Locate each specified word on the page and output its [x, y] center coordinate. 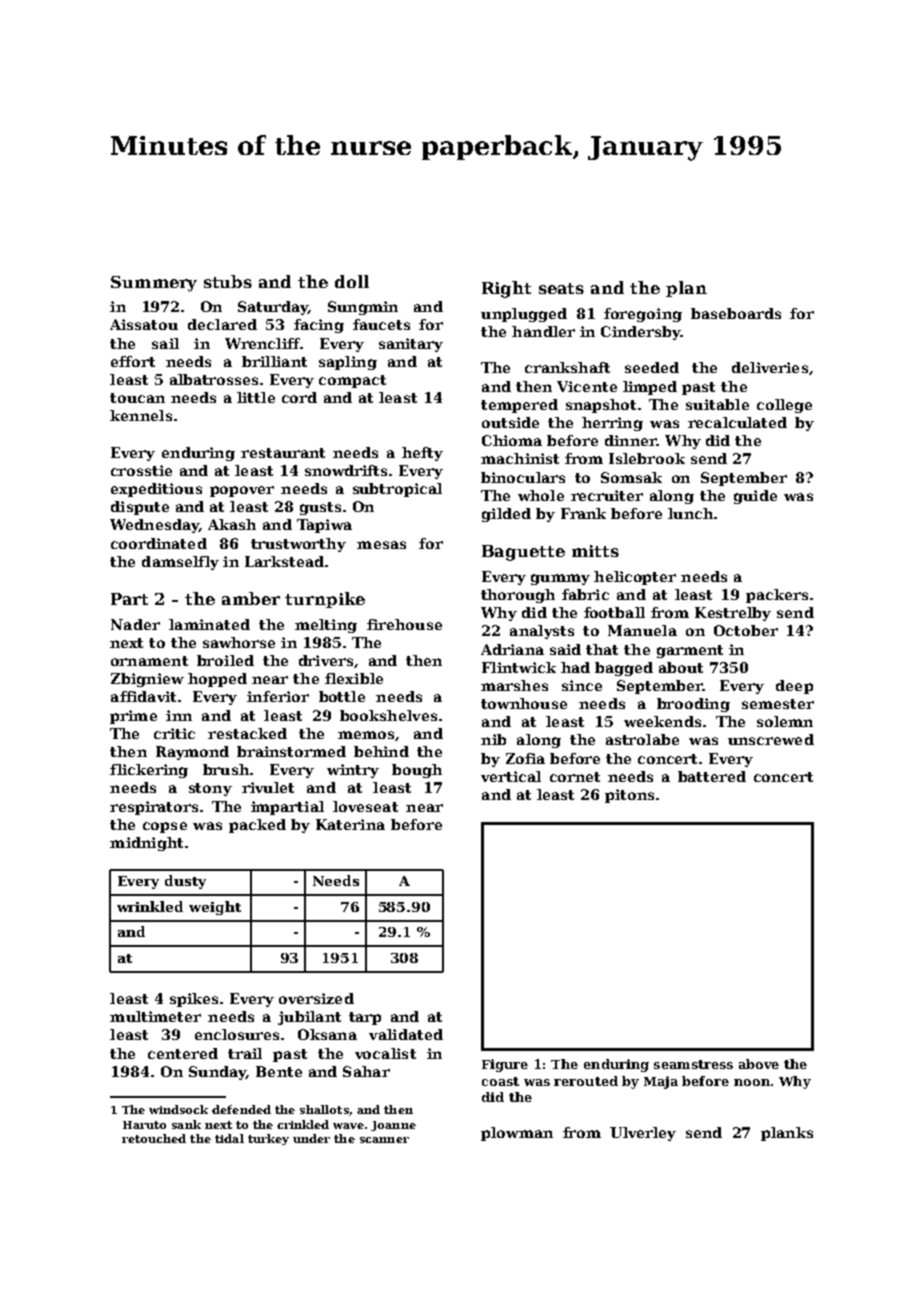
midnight [146, 844]
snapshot [601, 406]
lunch [690, 513]
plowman [517, 1134]
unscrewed [771, 739]
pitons [629, 796]
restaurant [283, 453]
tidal [229, 1138]
